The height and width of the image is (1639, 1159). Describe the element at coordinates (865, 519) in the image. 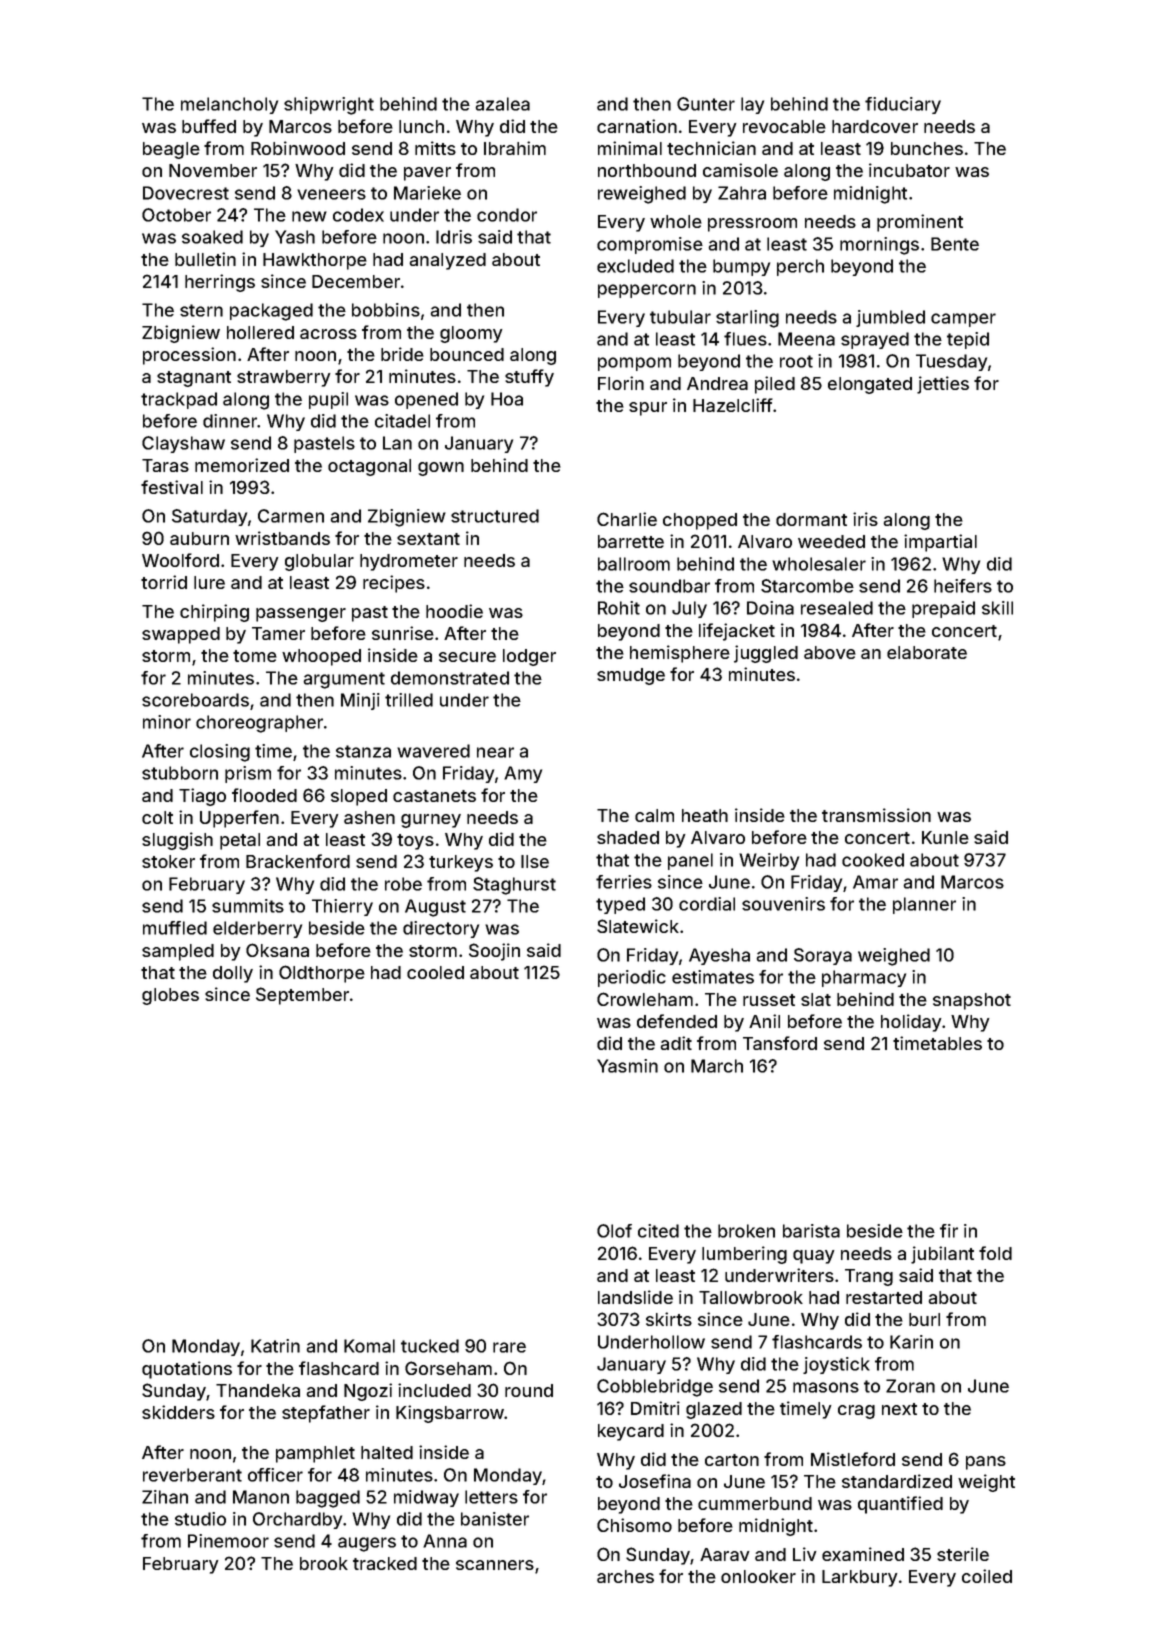

I see `iris` at that location.
